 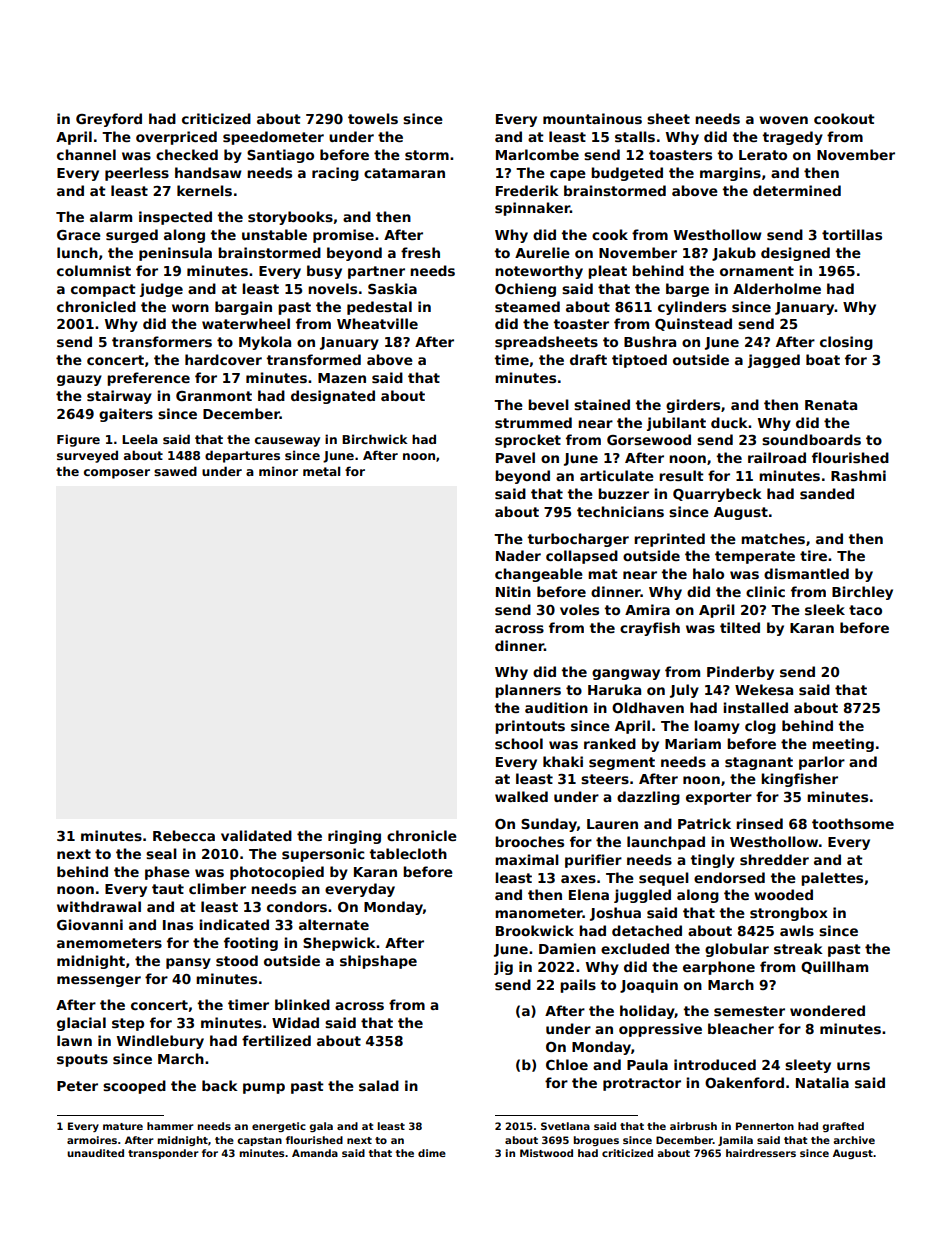 I want to click on awls, so click(x=797, y=930).
